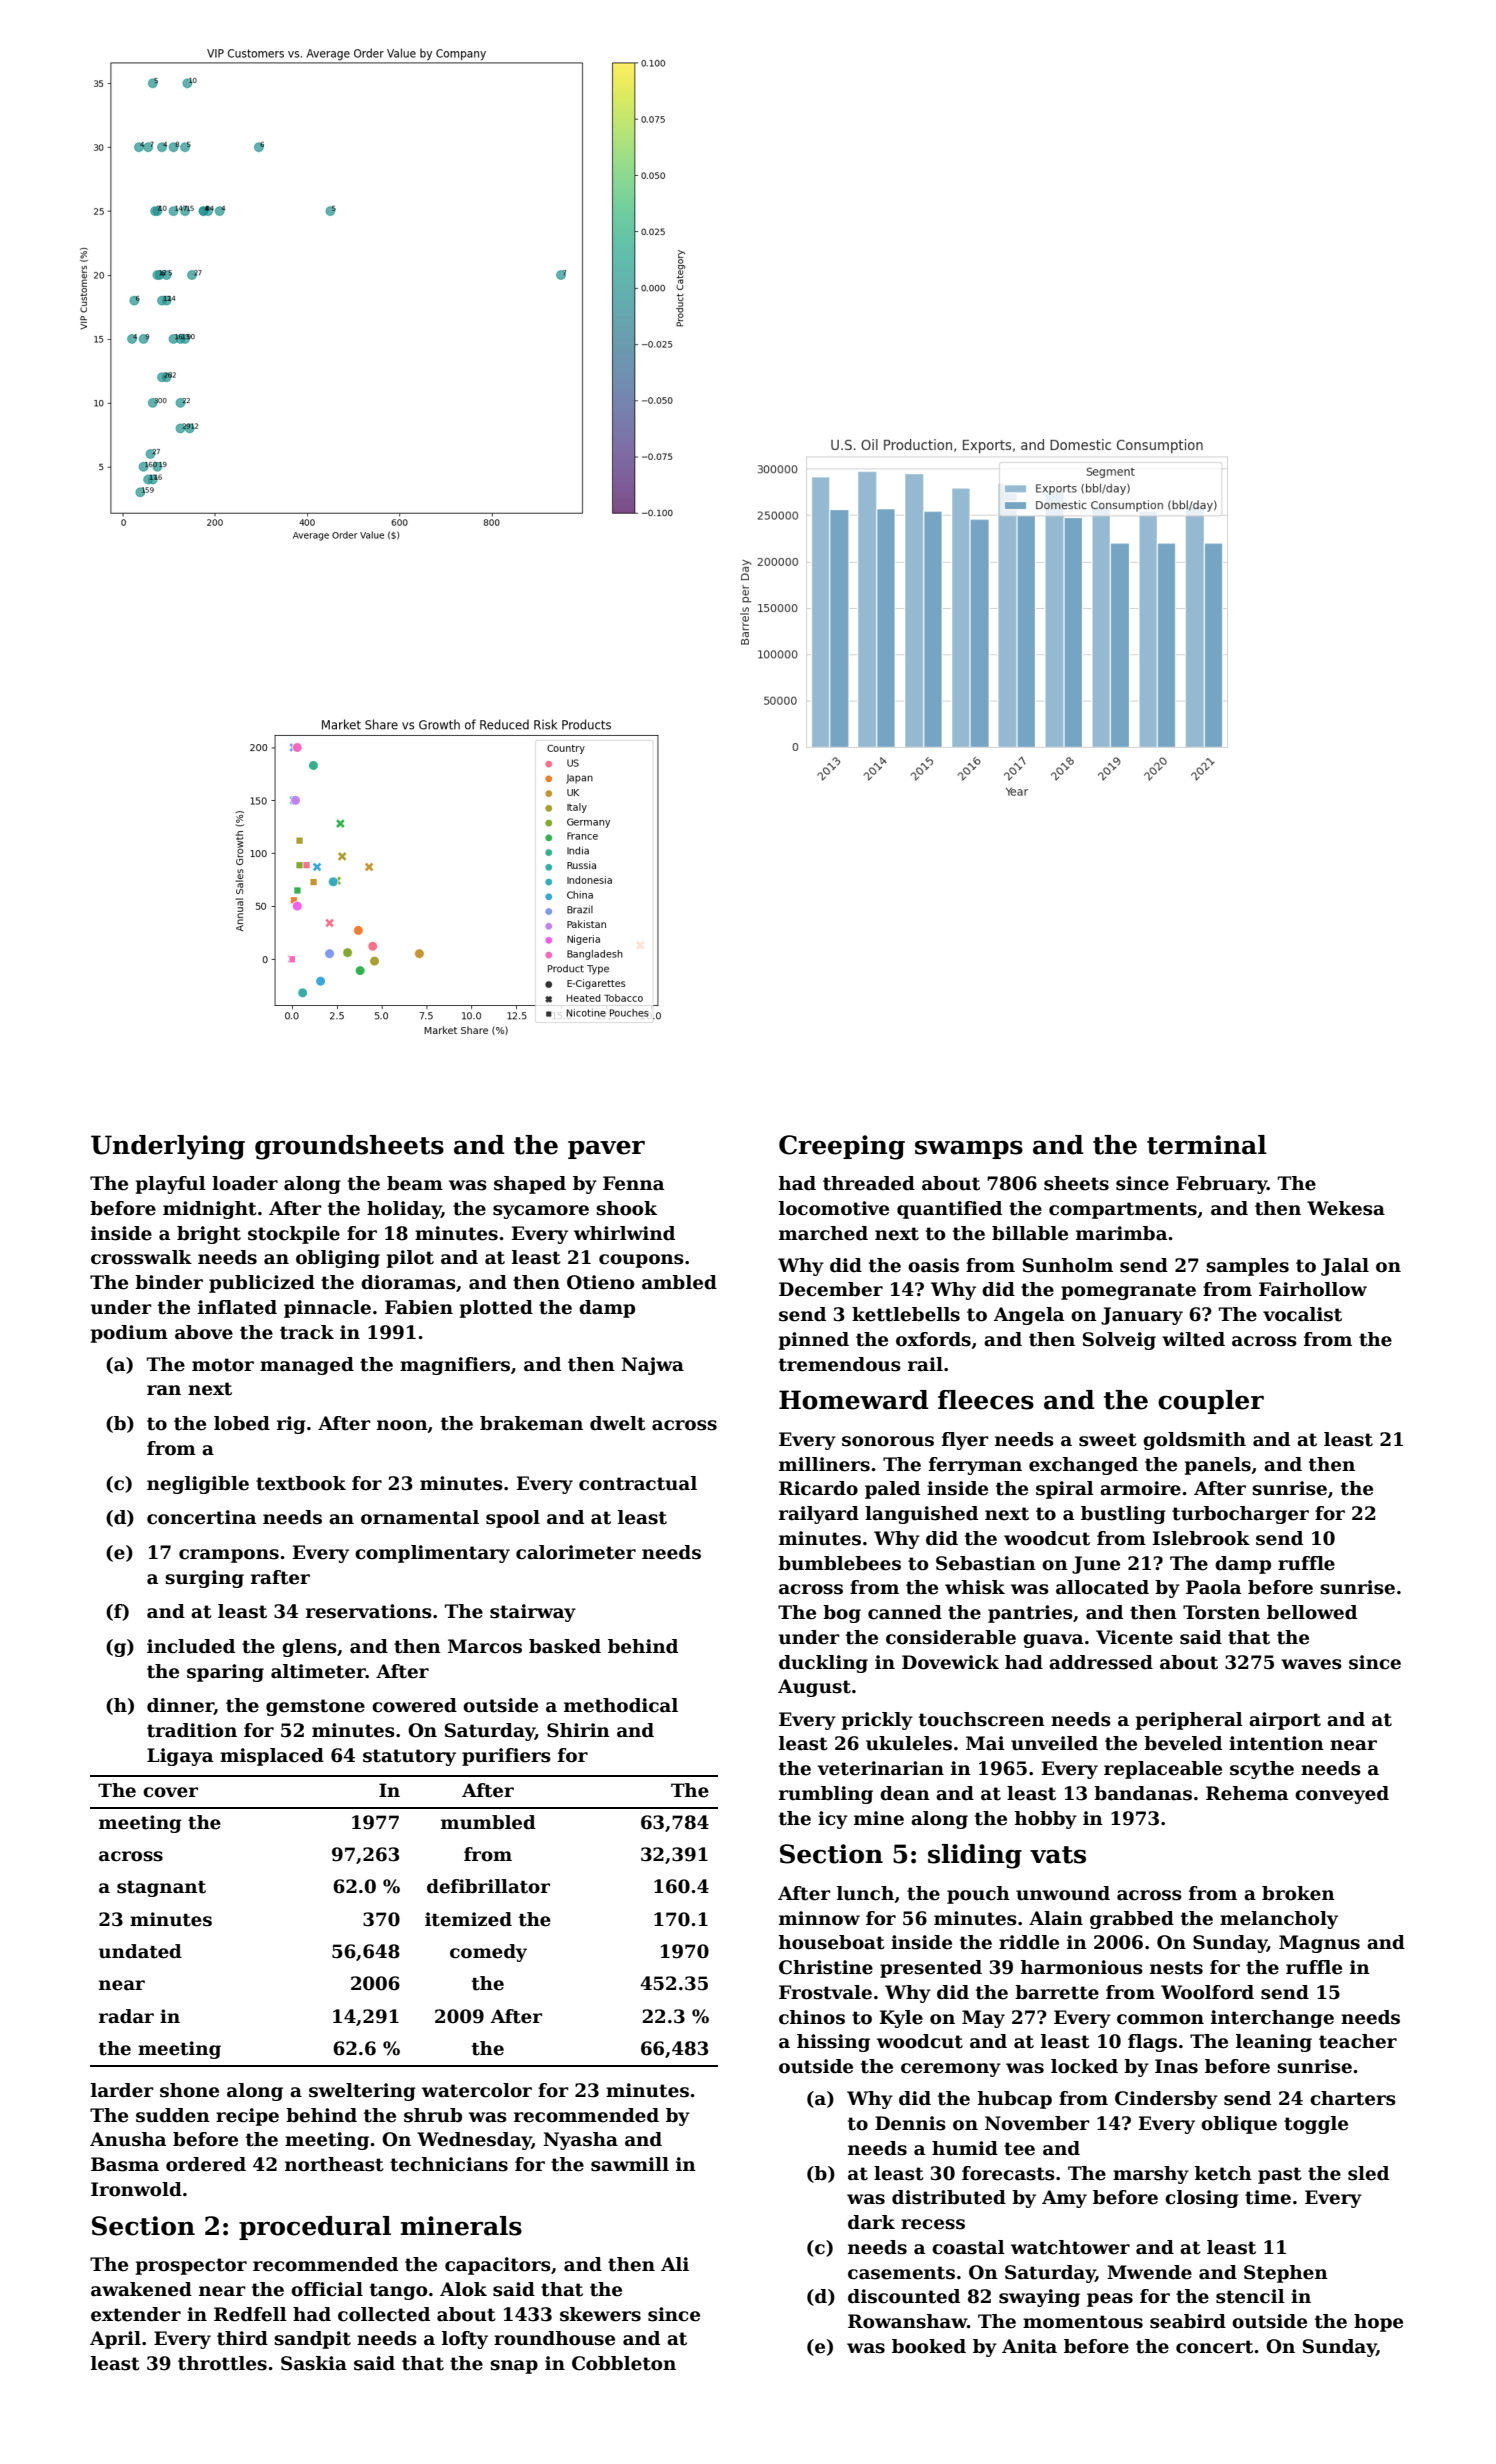 The image size is (1496, 2464). What do you see at coordinates (488, 1953) in the screenshot?
I see `comedy` at bounding box center [488, 1953].
